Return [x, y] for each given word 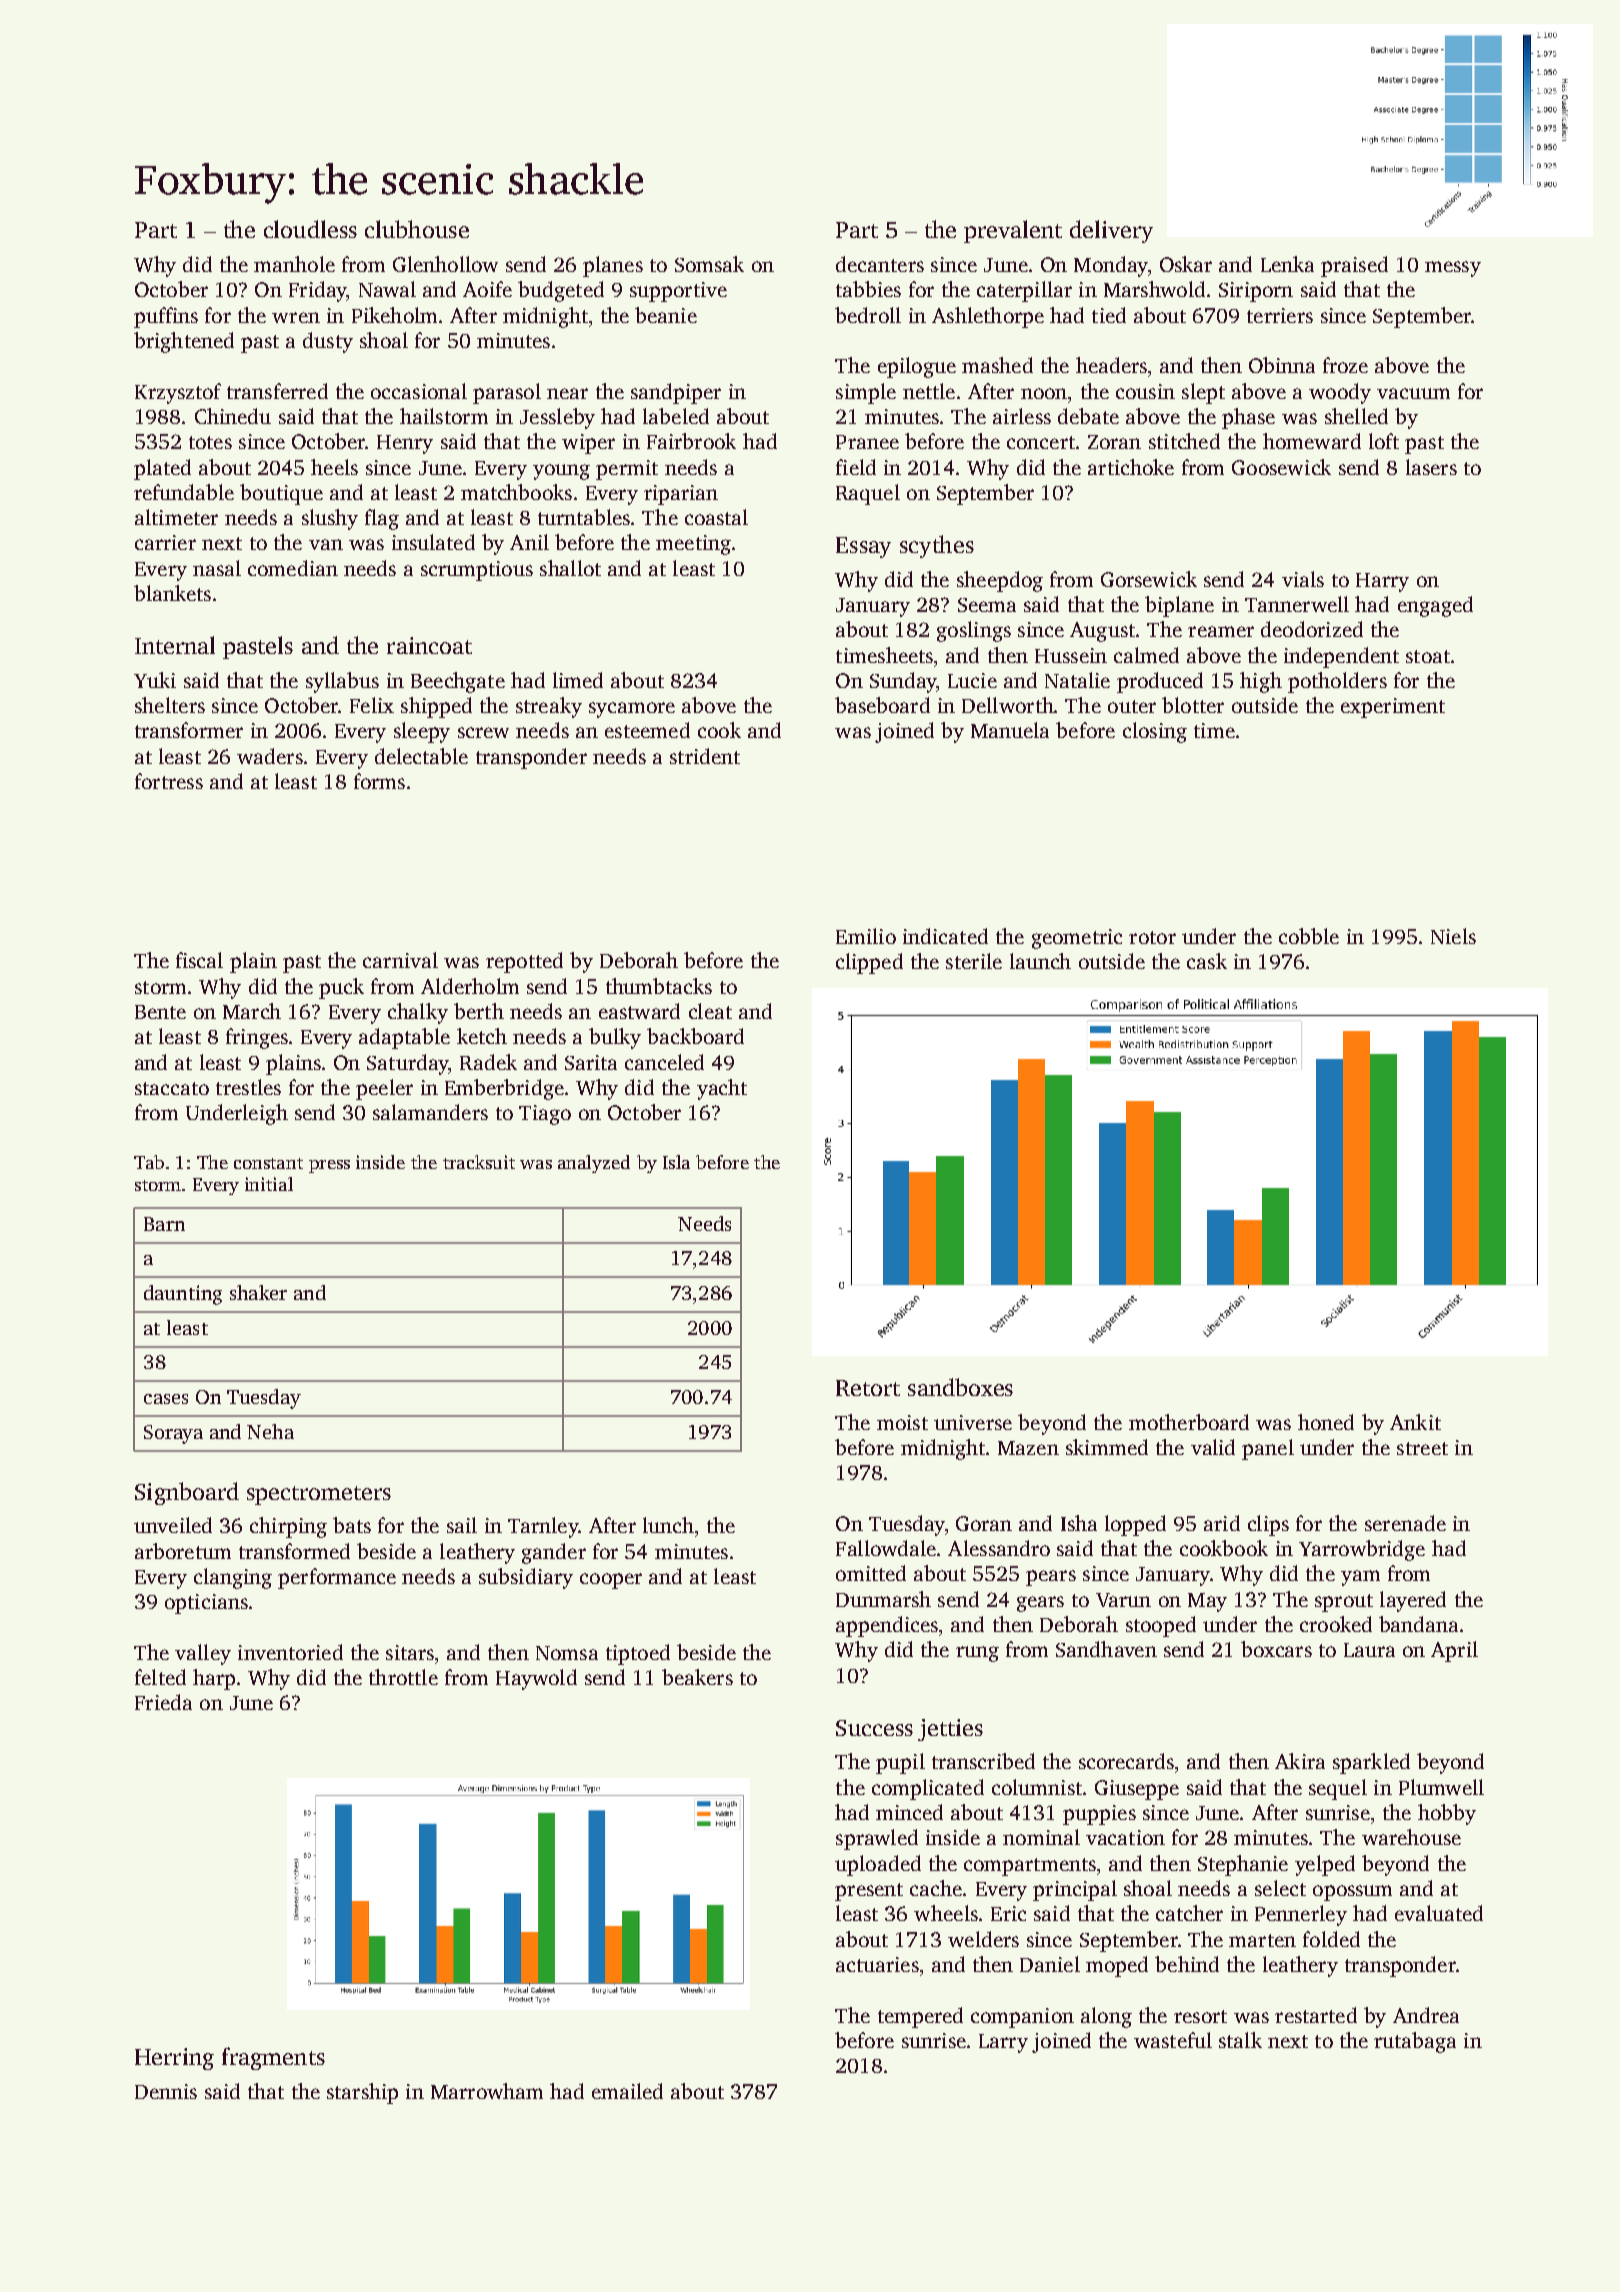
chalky [418, 1013]
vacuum [1413, 393]
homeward [1312, 441]
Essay [863, 547]
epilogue [917, 367]
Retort [868, 1388]
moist [902, 1422]
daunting [183, 1295]
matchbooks [516, 492]
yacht [722, 1089]
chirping [288, 1527]
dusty [328, 342]
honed [1326, 1422]
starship [362, 2093]
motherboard [1189, 1422]
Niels [1453, 936]
